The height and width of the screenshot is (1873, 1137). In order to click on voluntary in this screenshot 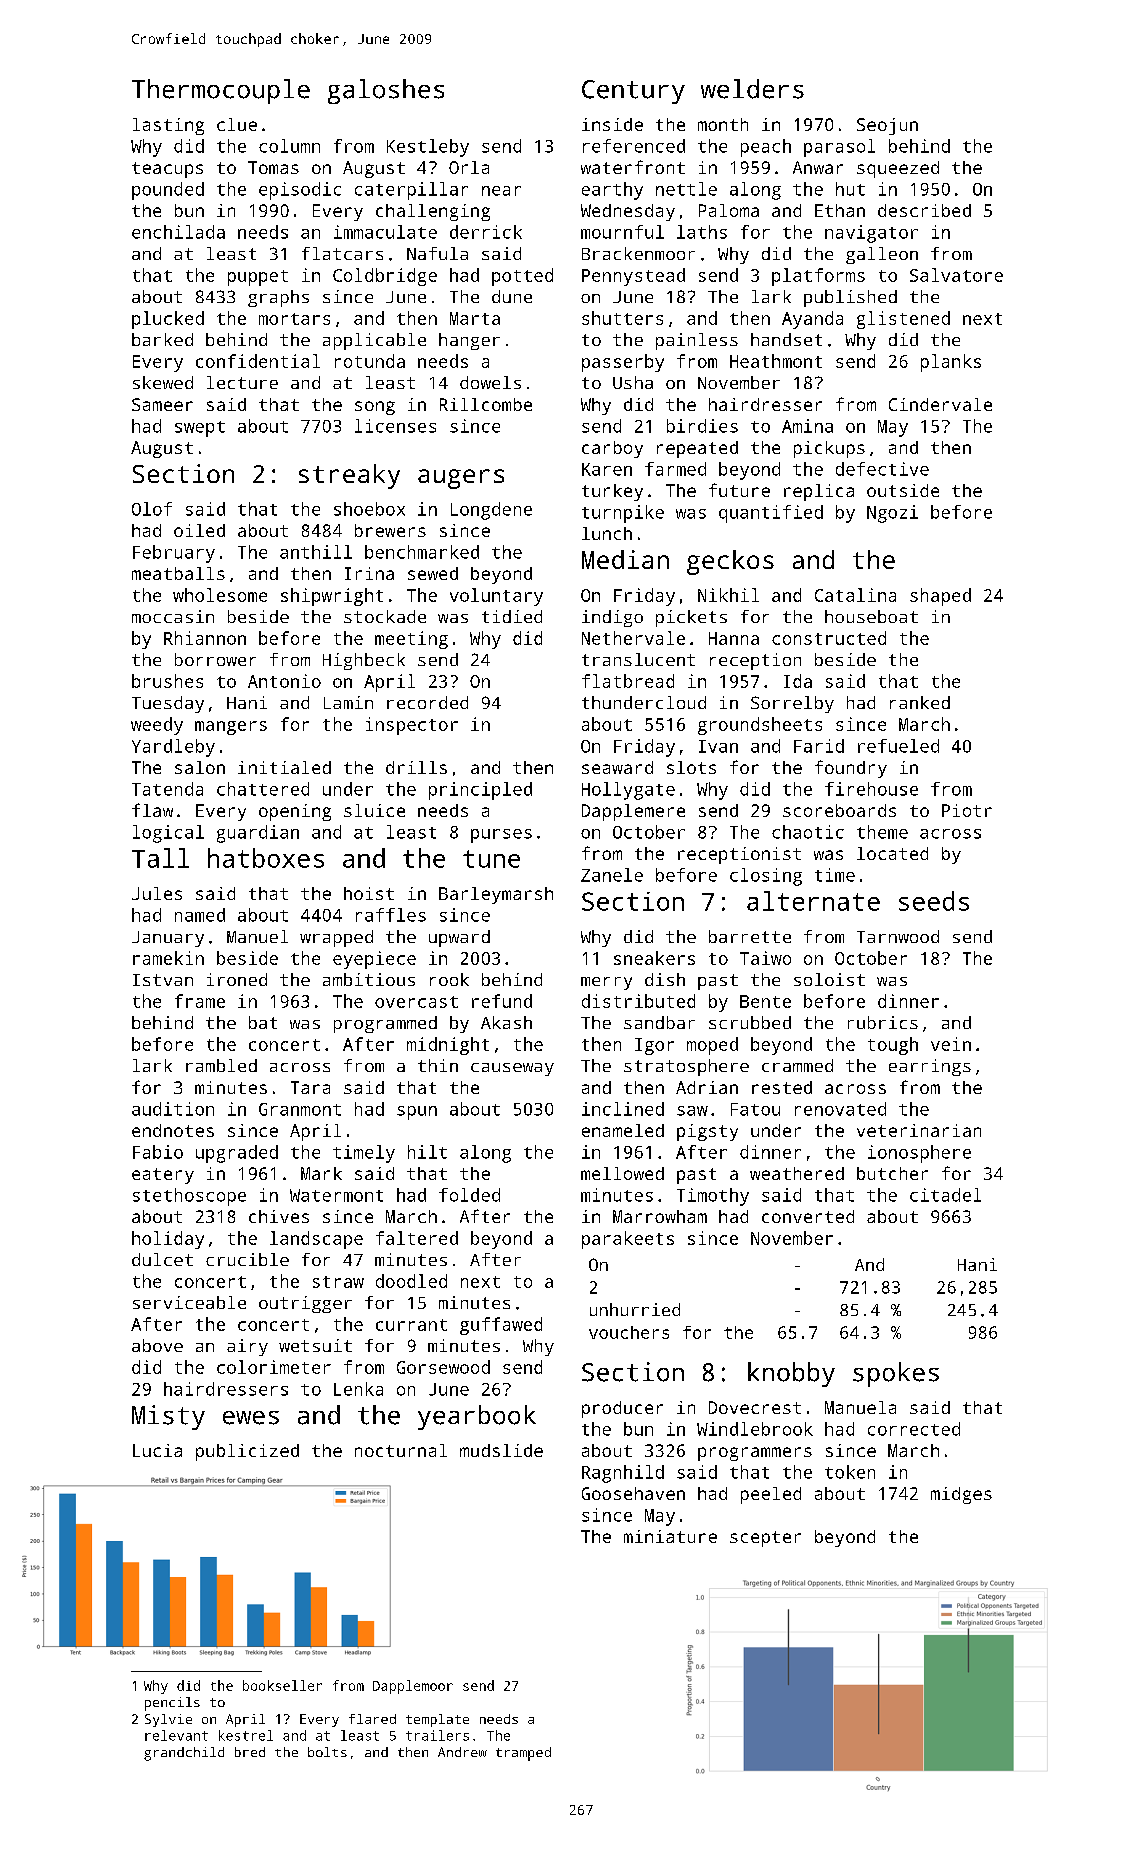, I will do `click(496, 597)`.
